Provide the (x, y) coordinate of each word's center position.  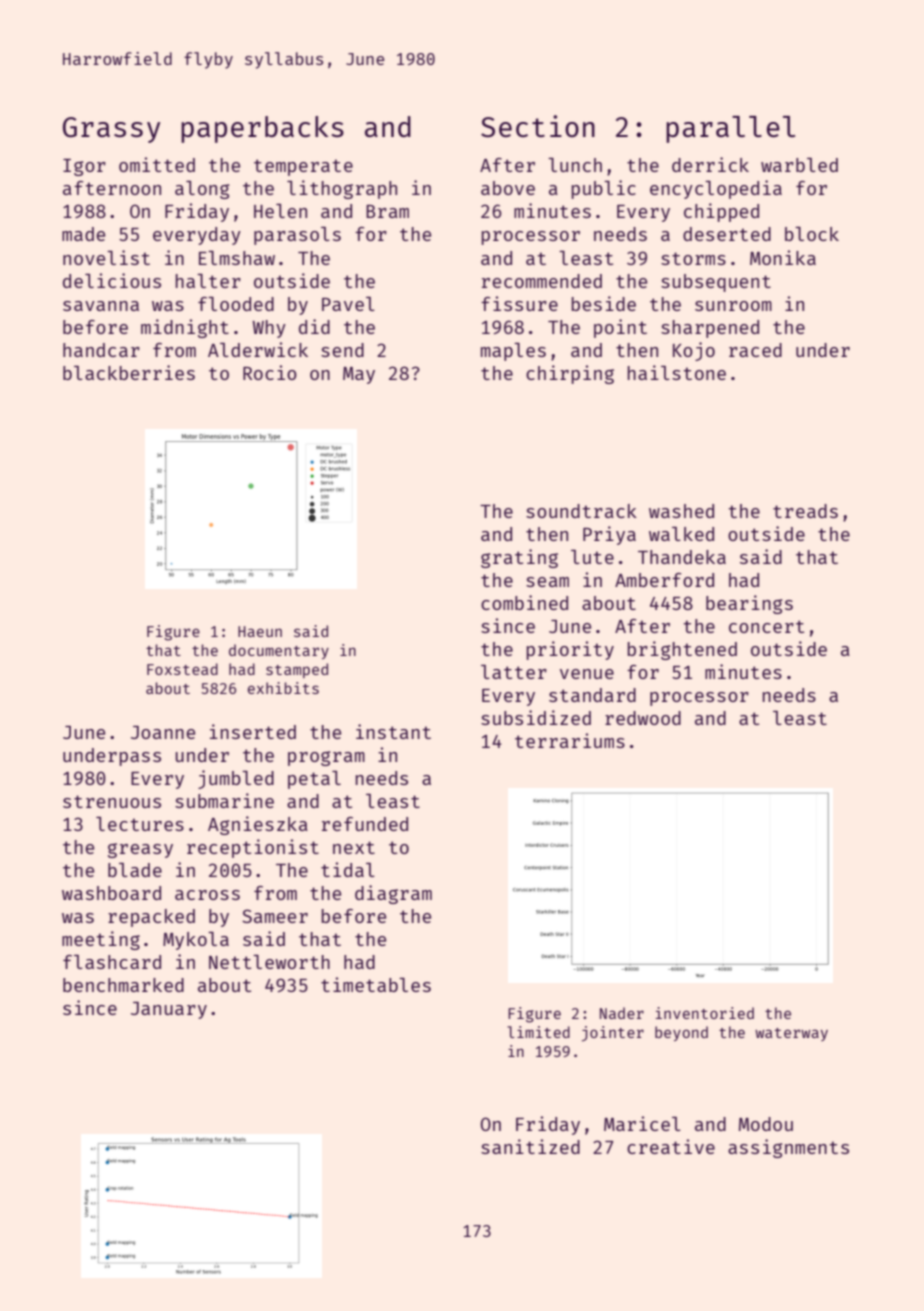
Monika (783, 257)
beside (604, 303)
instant (393, 731)
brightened (682, 650)
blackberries (129, 372)
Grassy (111, 130)
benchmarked (123, 985)
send (342, 350)
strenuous (112, 801)
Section (538, 126)
